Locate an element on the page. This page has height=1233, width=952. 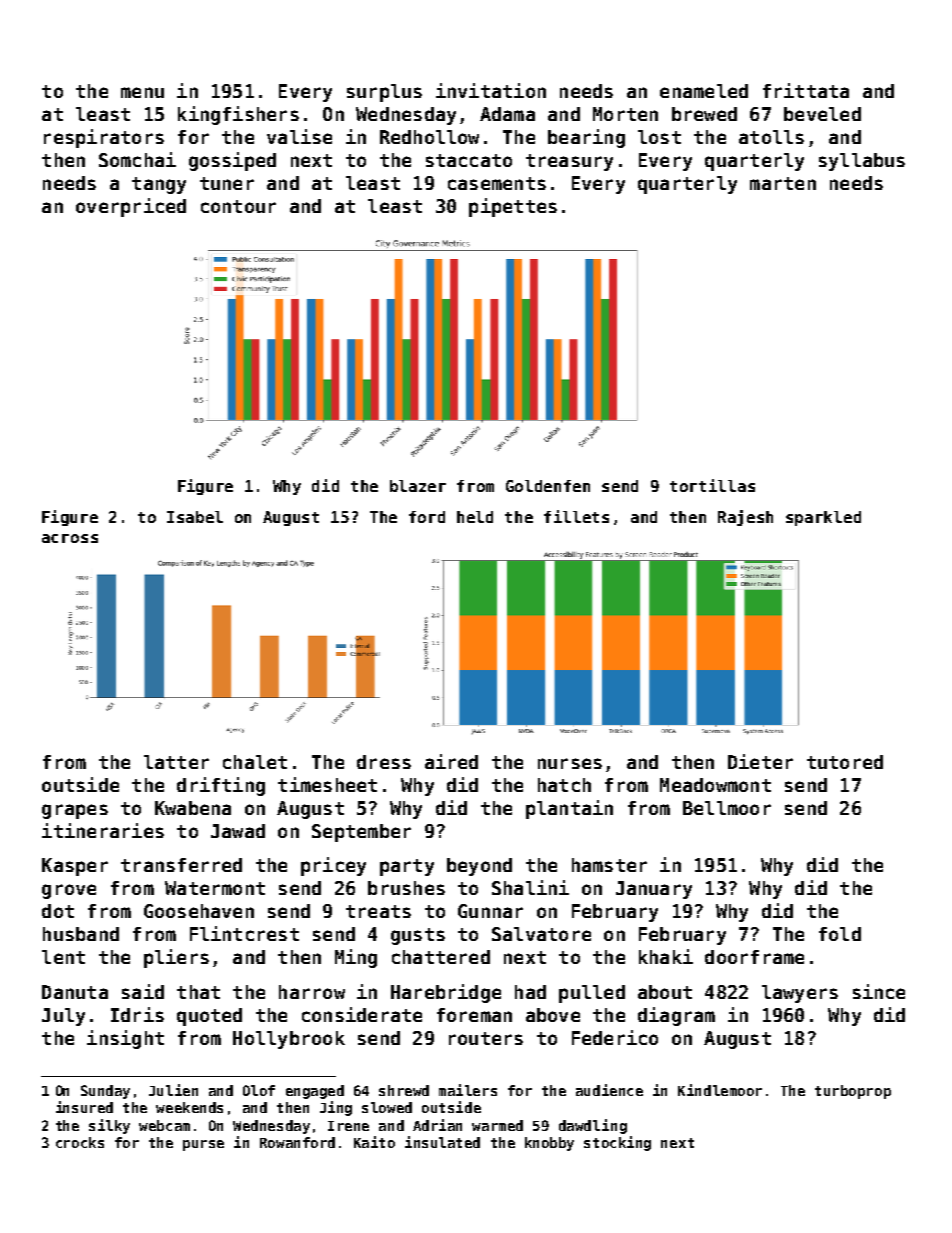
overpriced is located at coordinates (131, 207).
